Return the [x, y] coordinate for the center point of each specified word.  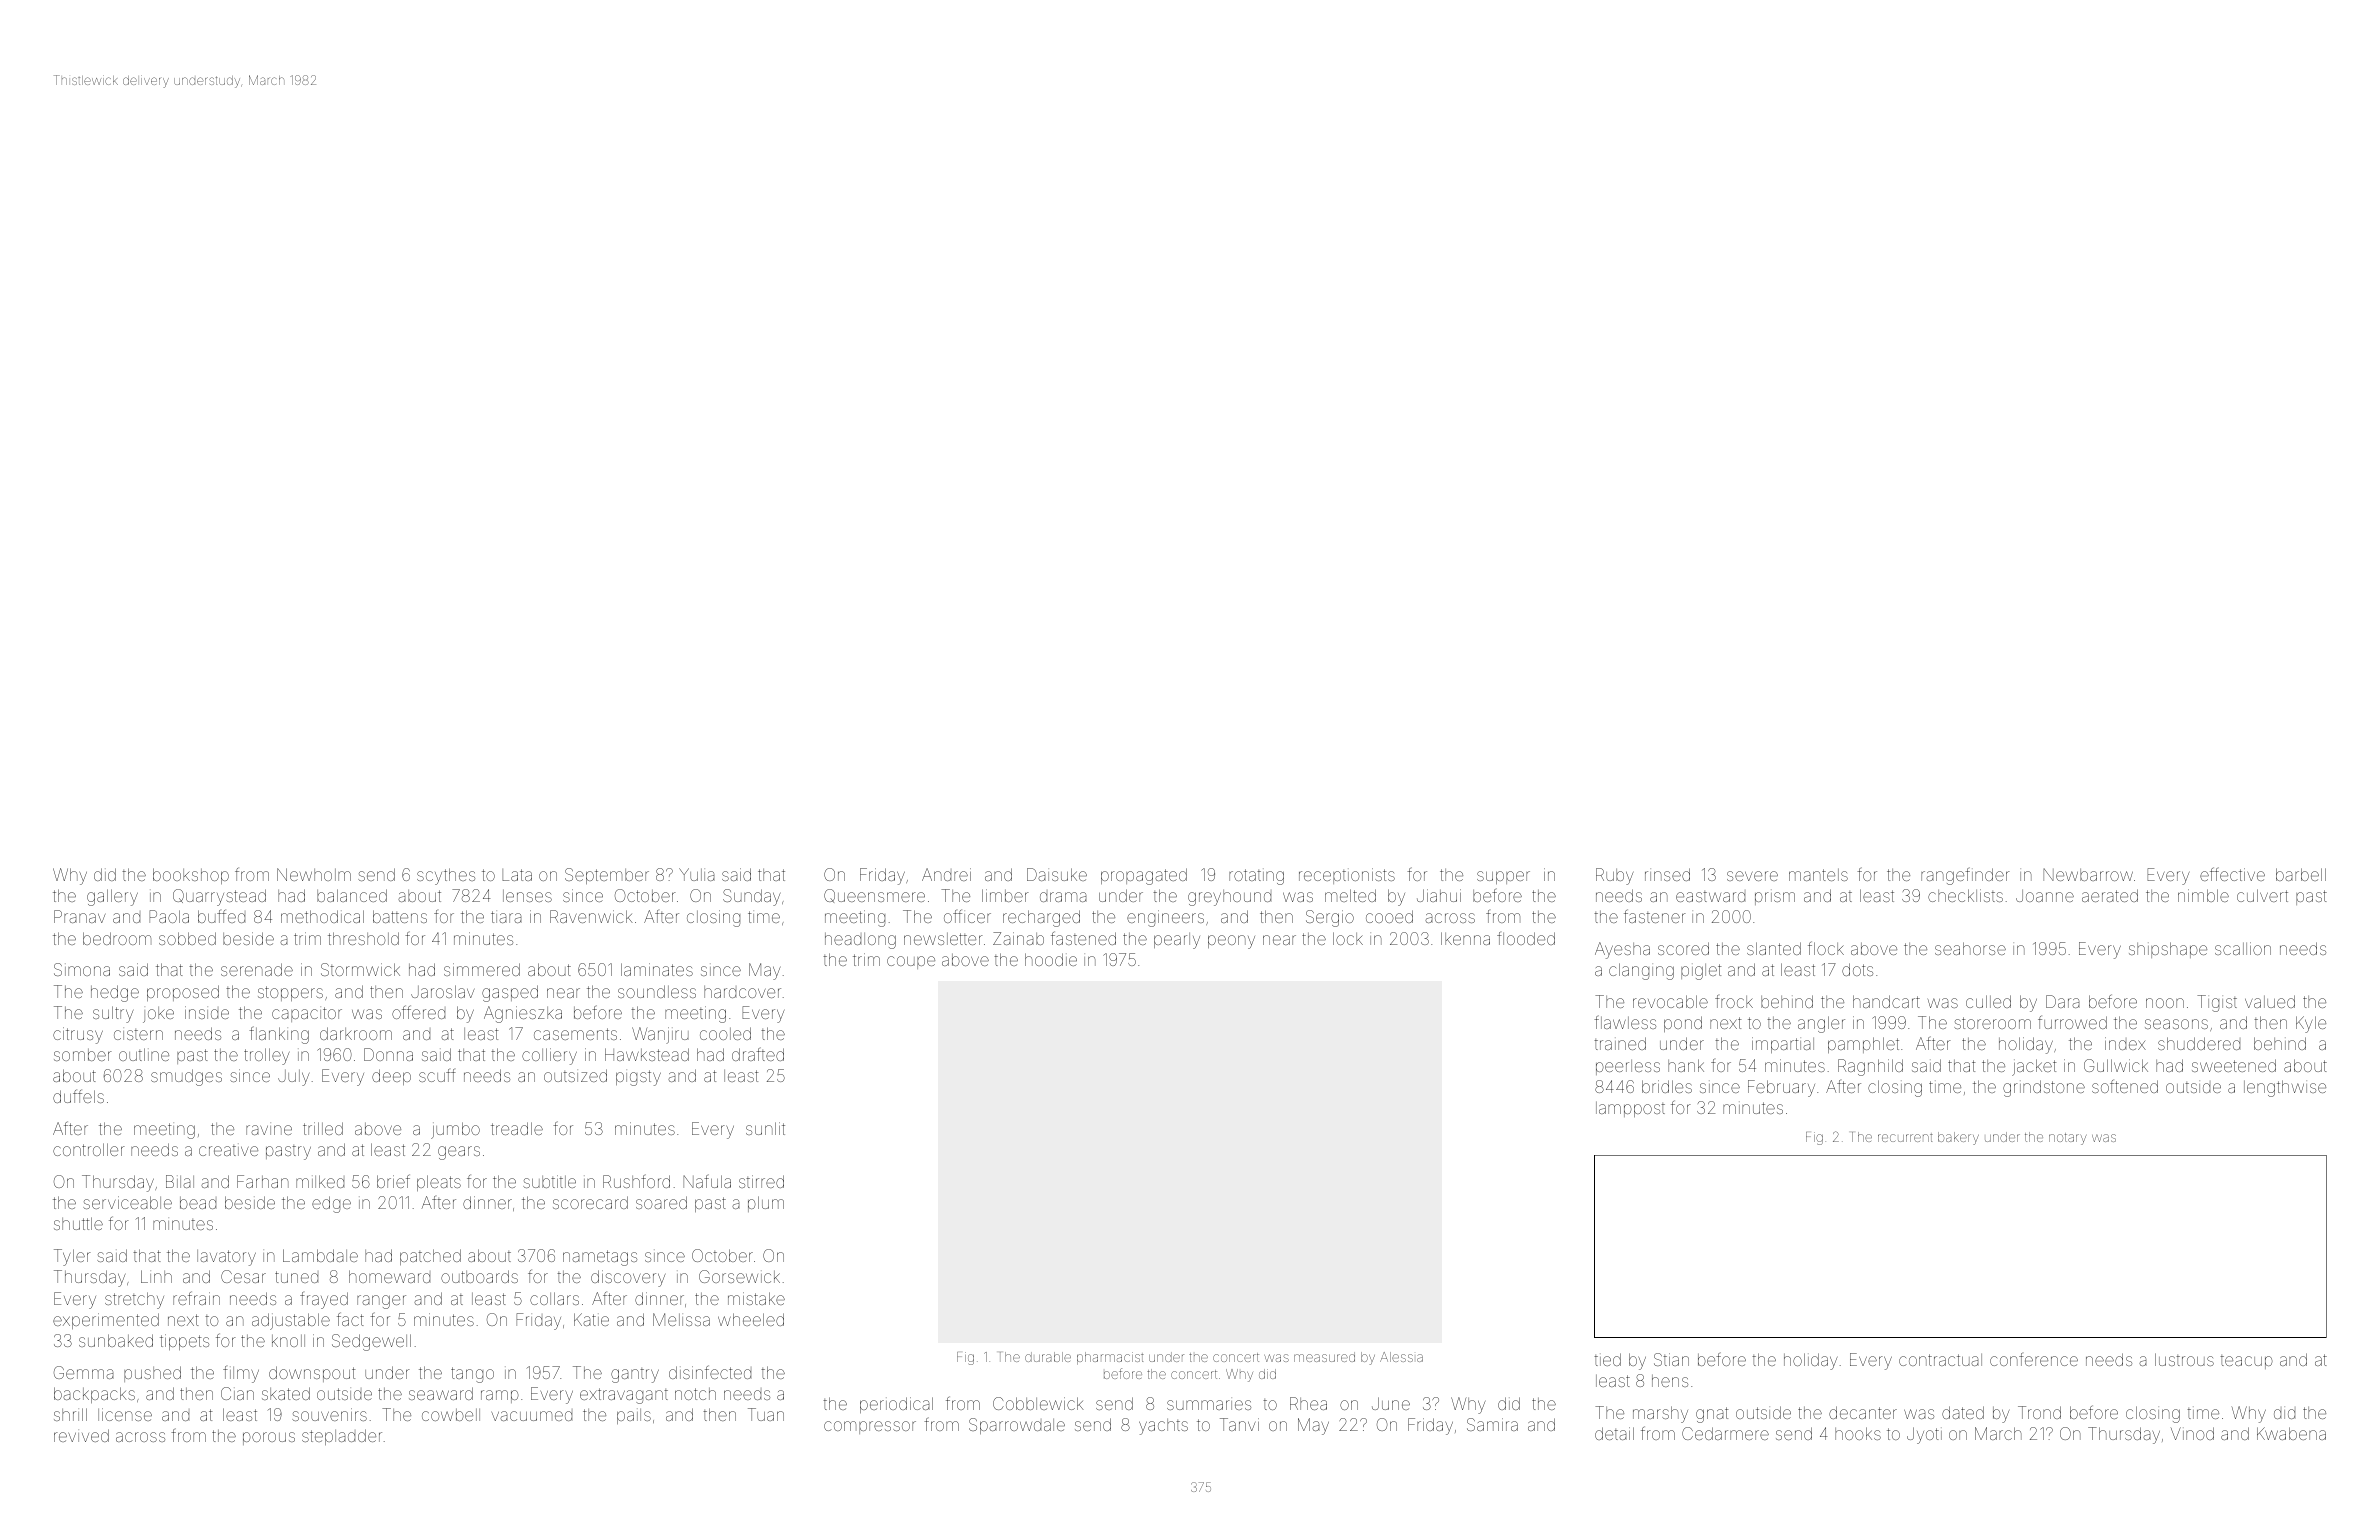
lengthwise [2285, 1088]
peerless [1628, 1067]
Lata [517, 875]
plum [766, 1204]
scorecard [590, 1202]
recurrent [1905, 1137]
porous [269, 1438]
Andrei [946, 874]
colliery [549, 1056]
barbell [2301, 874]
